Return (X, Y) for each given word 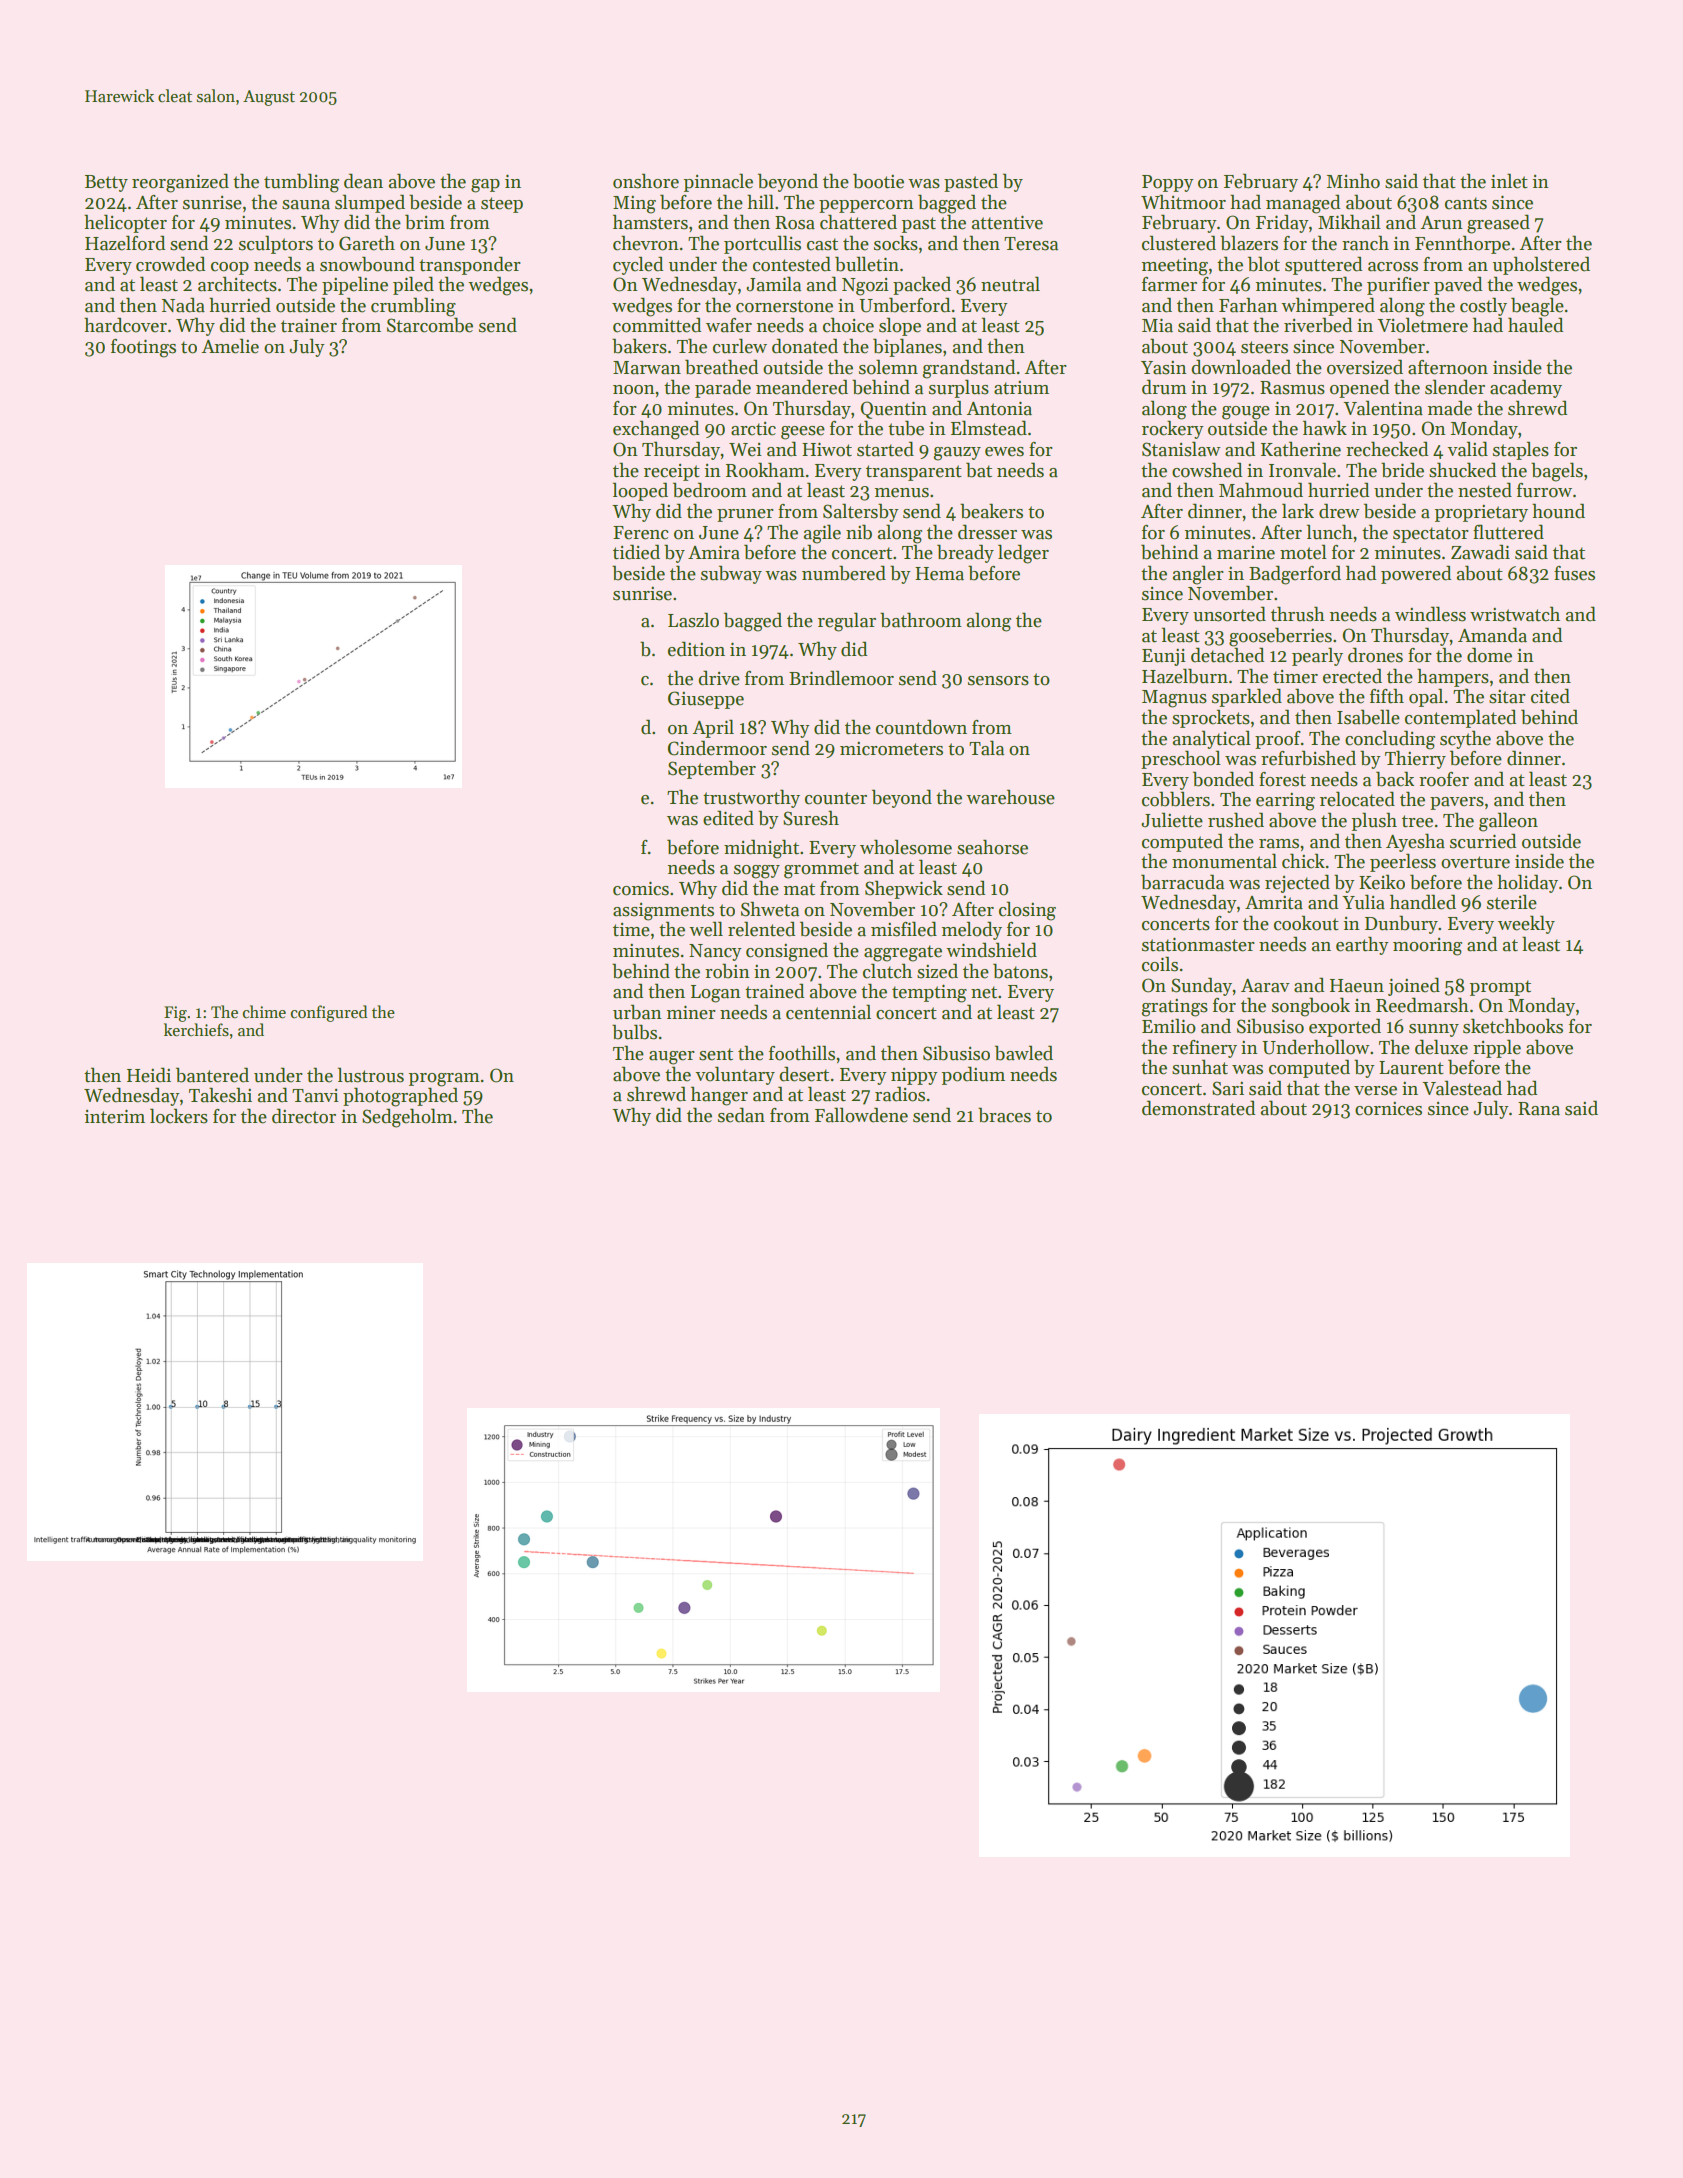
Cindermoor (717, 748)
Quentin (893, 410)
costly (1483, 306)
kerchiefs (196, 1030)
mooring (1427, 947)
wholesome (906, 847)
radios (900, 1094)
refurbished (1308, 758)
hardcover (125, 325)
